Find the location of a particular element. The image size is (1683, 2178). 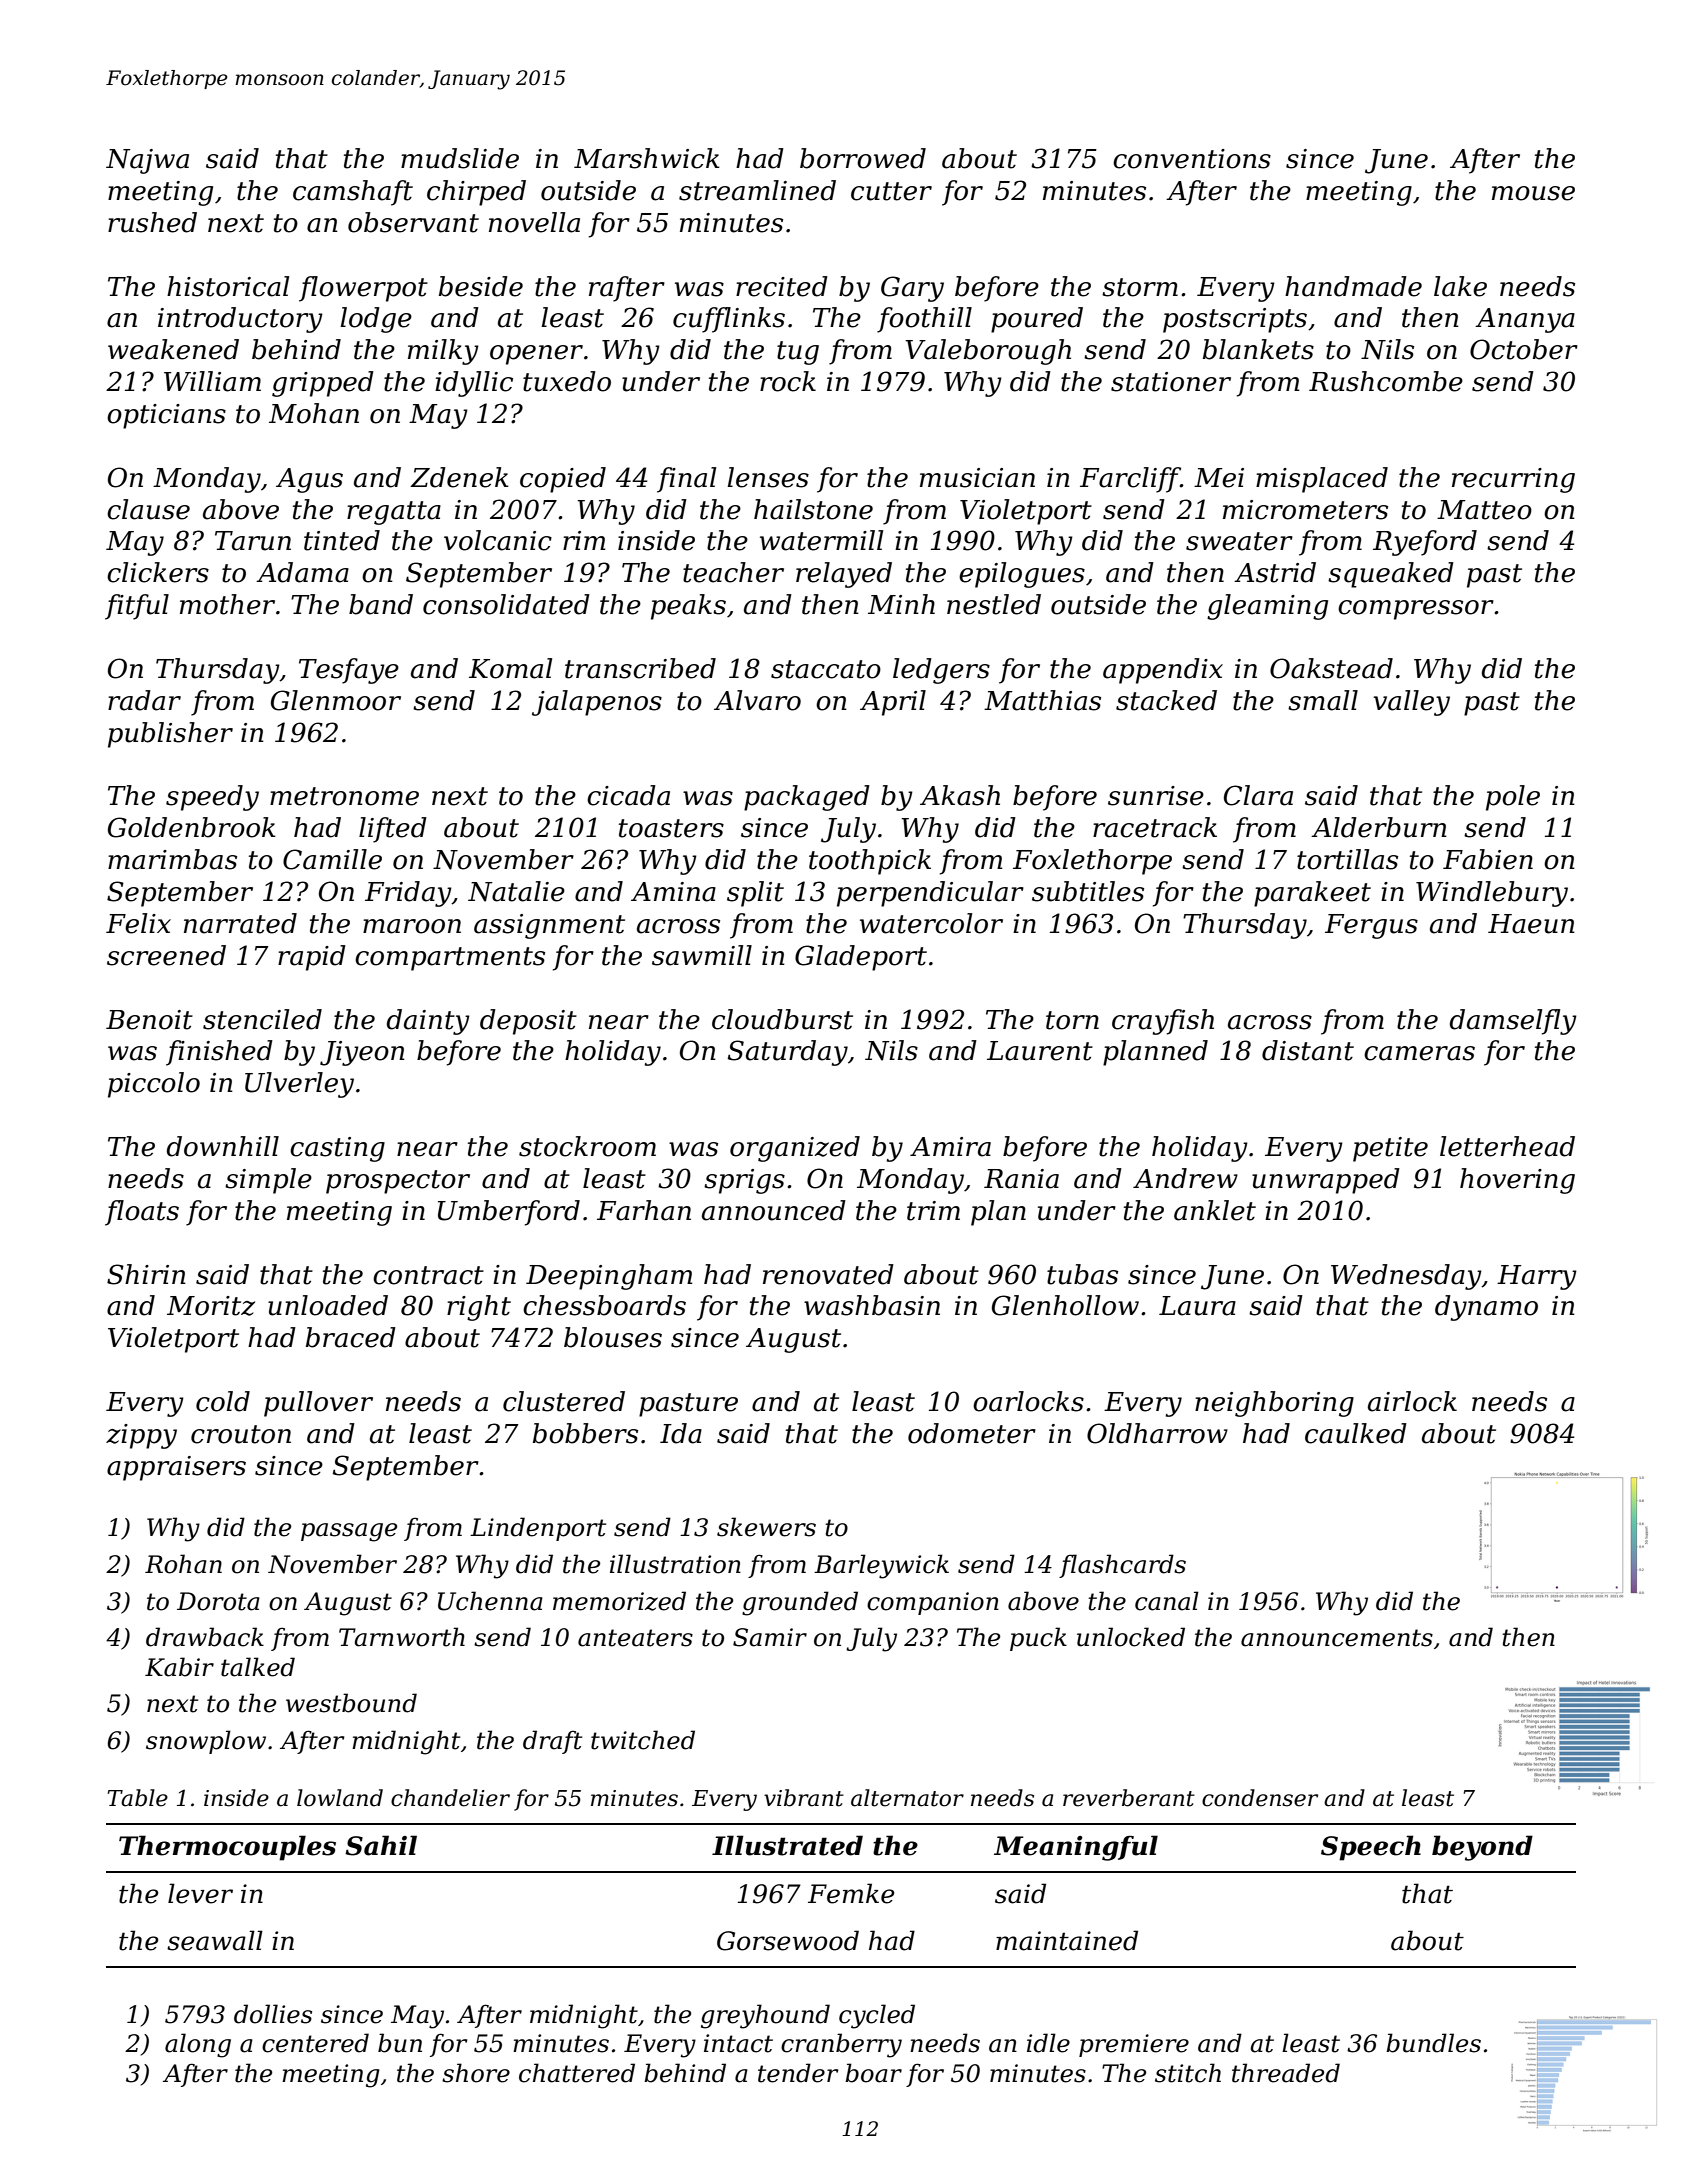

braced is located at coordinates (351, 1337).
